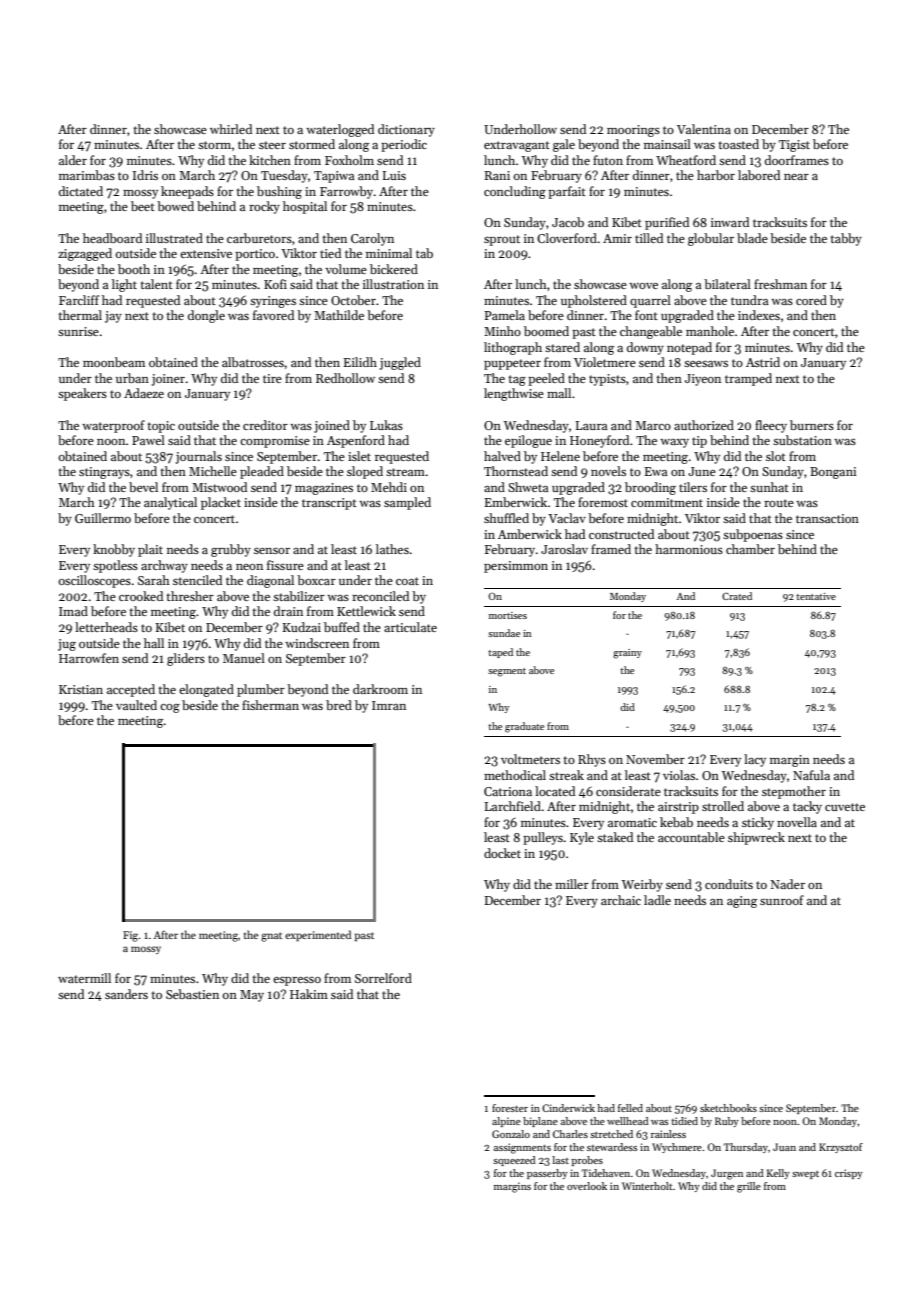  I want to click on grille, so click(749, 1187).
